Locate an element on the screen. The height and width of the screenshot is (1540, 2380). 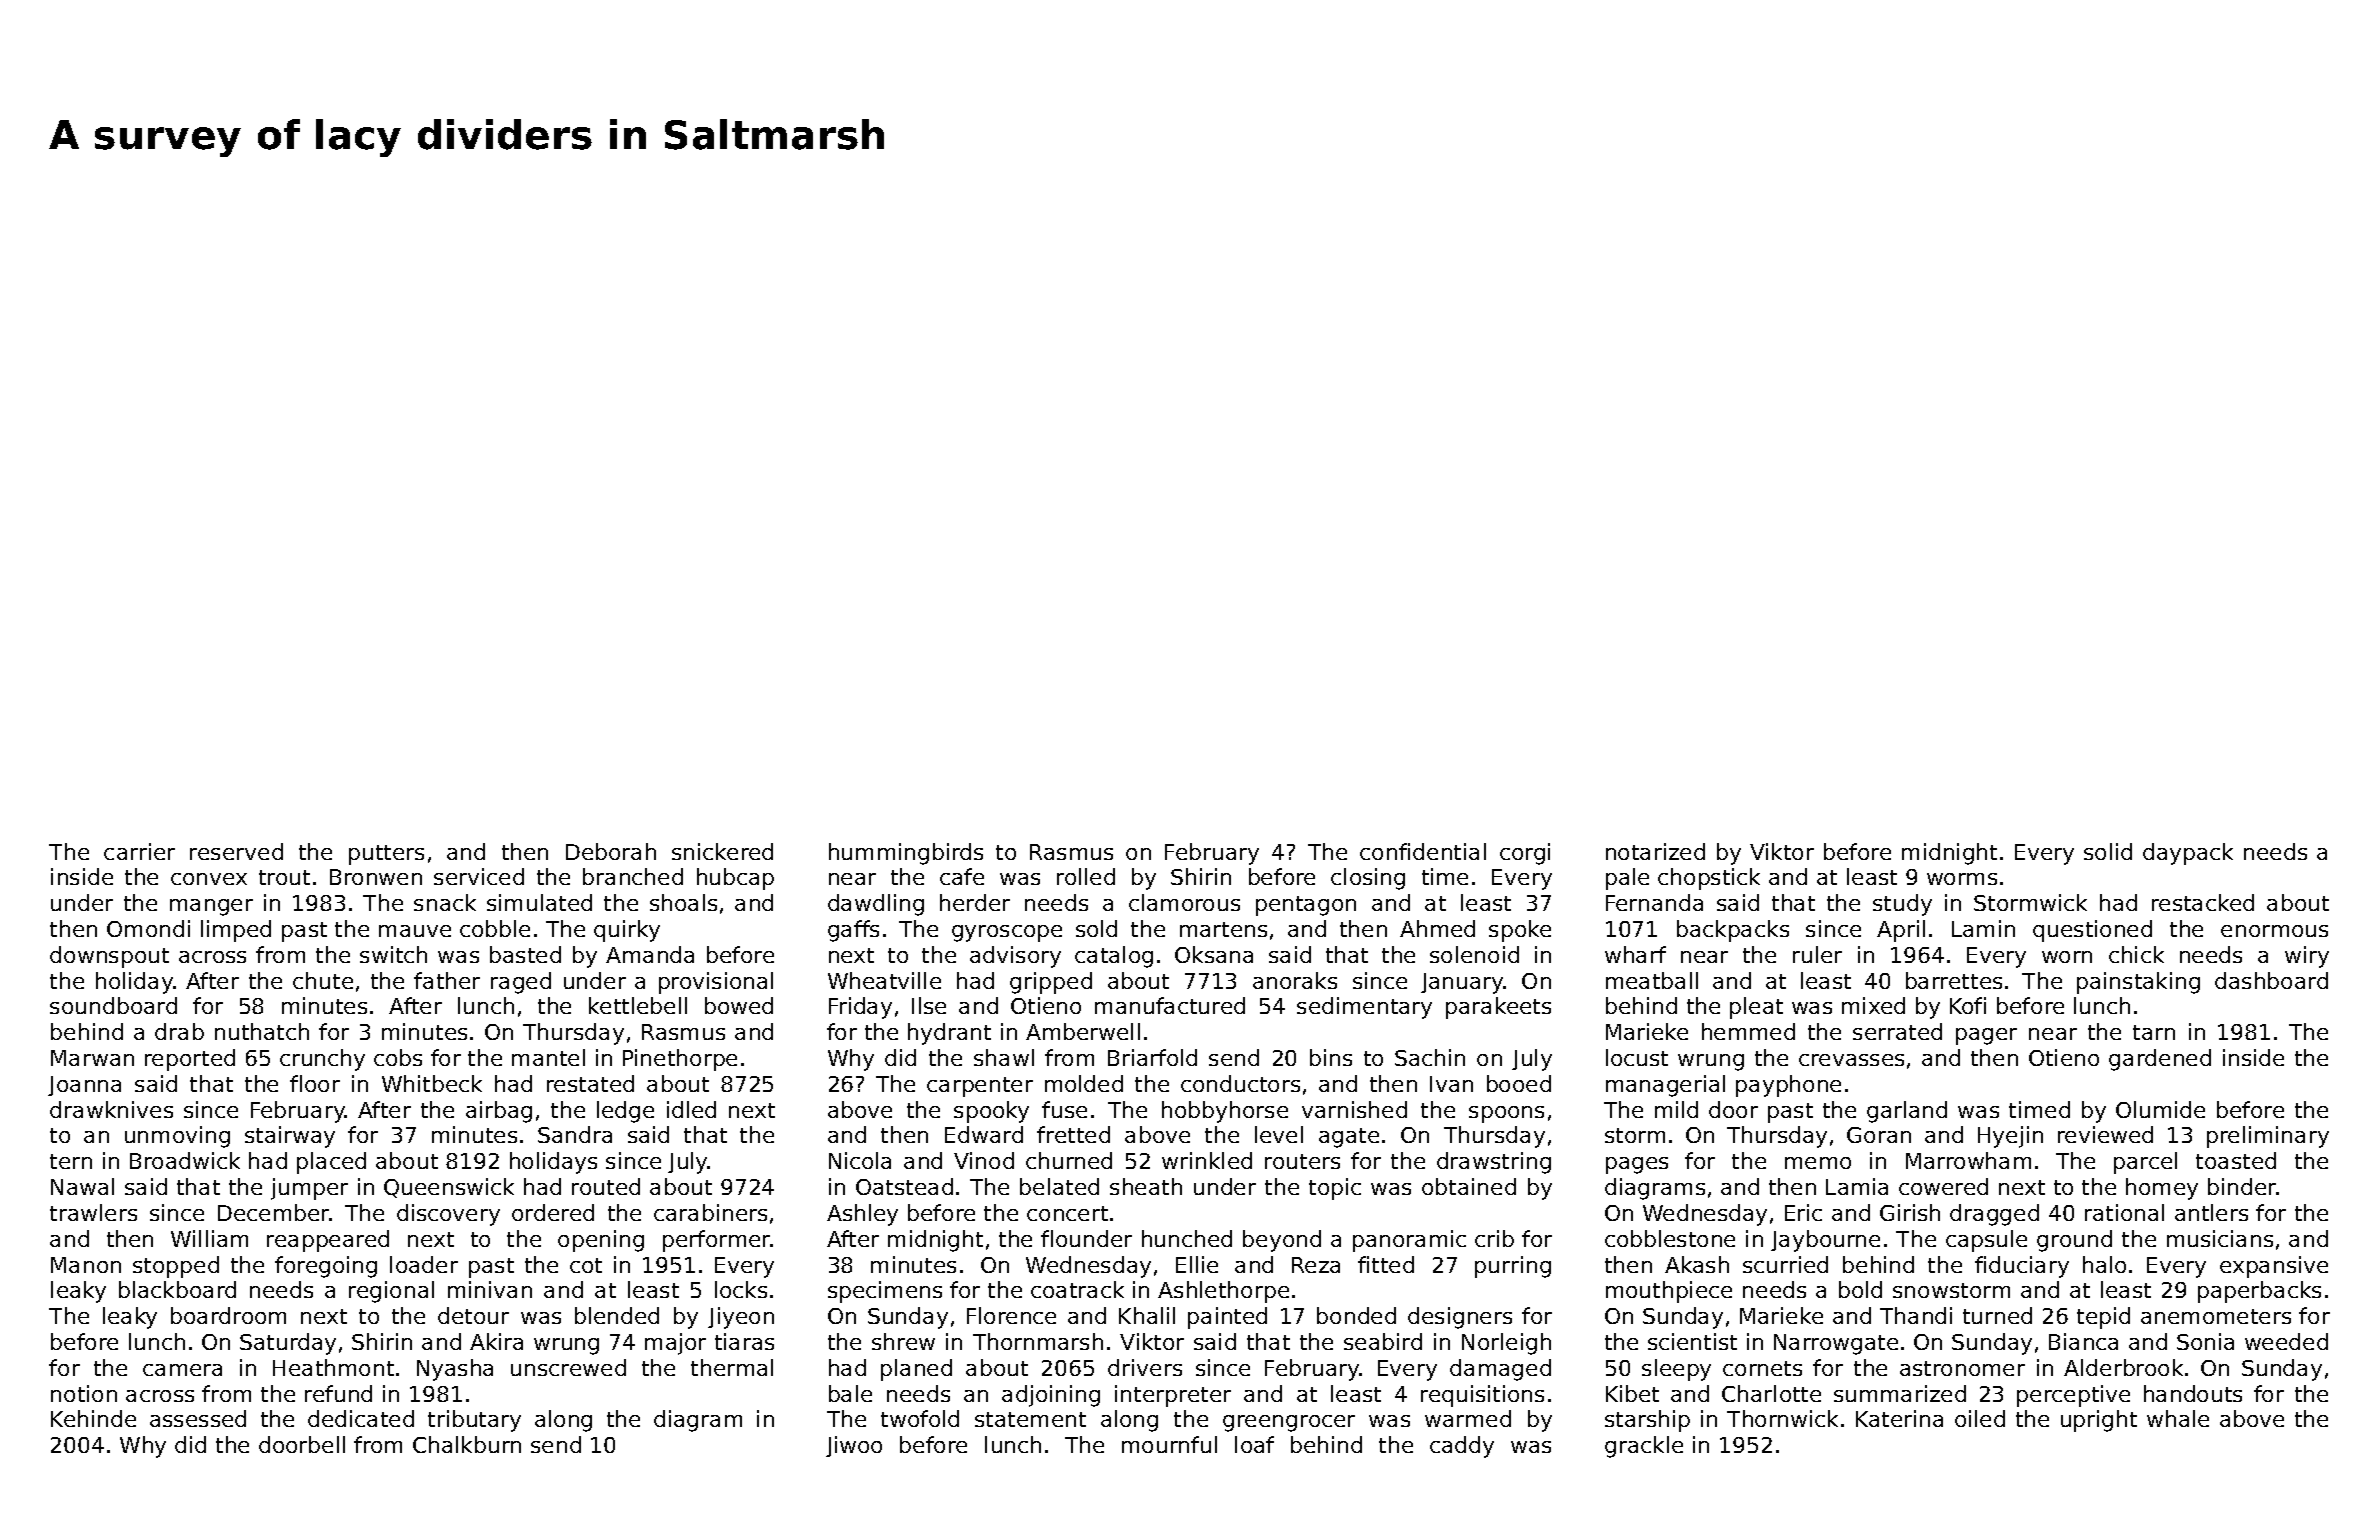
bonded is located at coordinates (1356, 1315).
